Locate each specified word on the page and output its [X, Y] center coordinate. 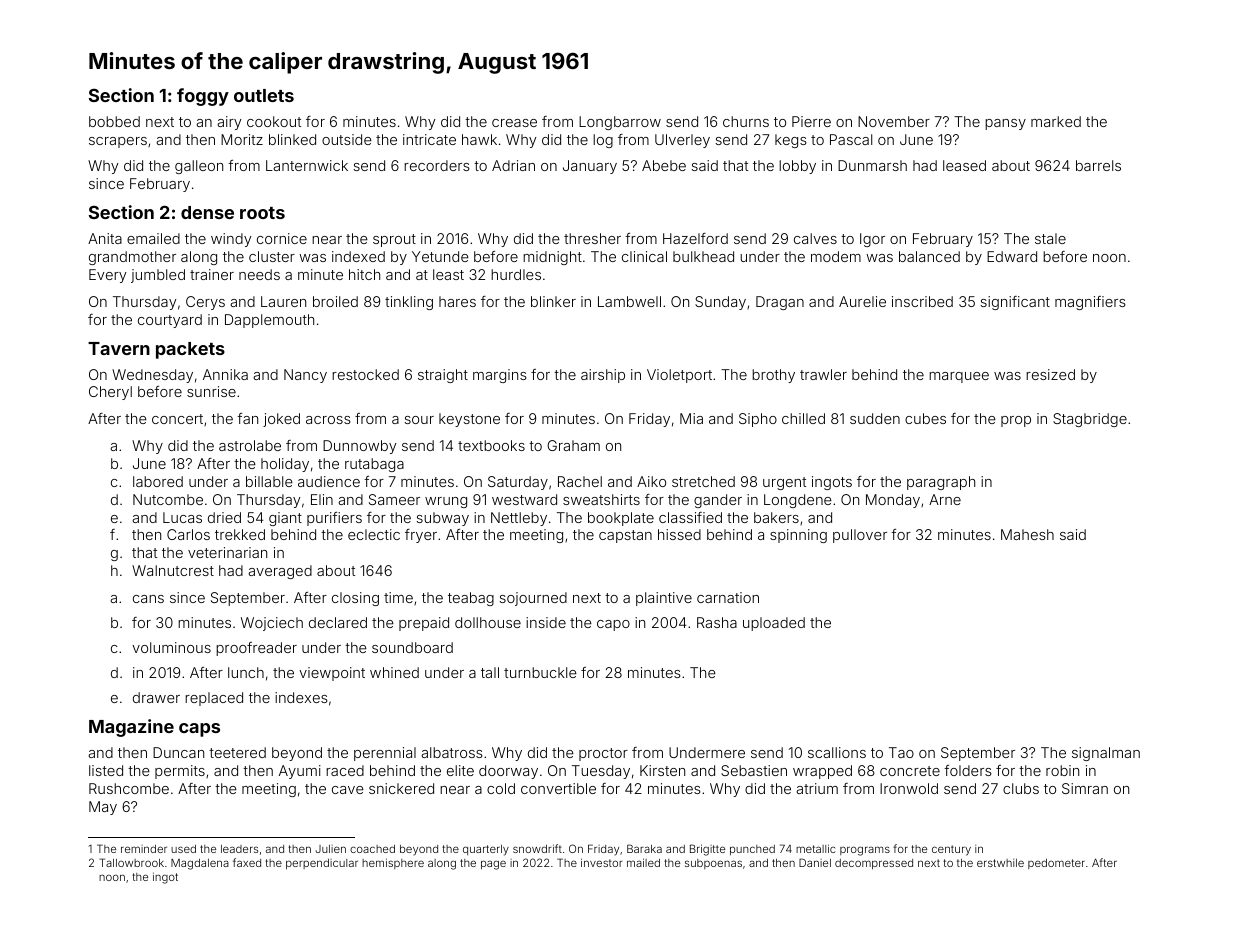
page [493, 865]
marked [1056, 121]
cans [148, 599]
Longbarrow [620, 123]
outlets [264, 95]
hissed [679, 534]
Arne [945, 499]
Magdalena [200, 864]
